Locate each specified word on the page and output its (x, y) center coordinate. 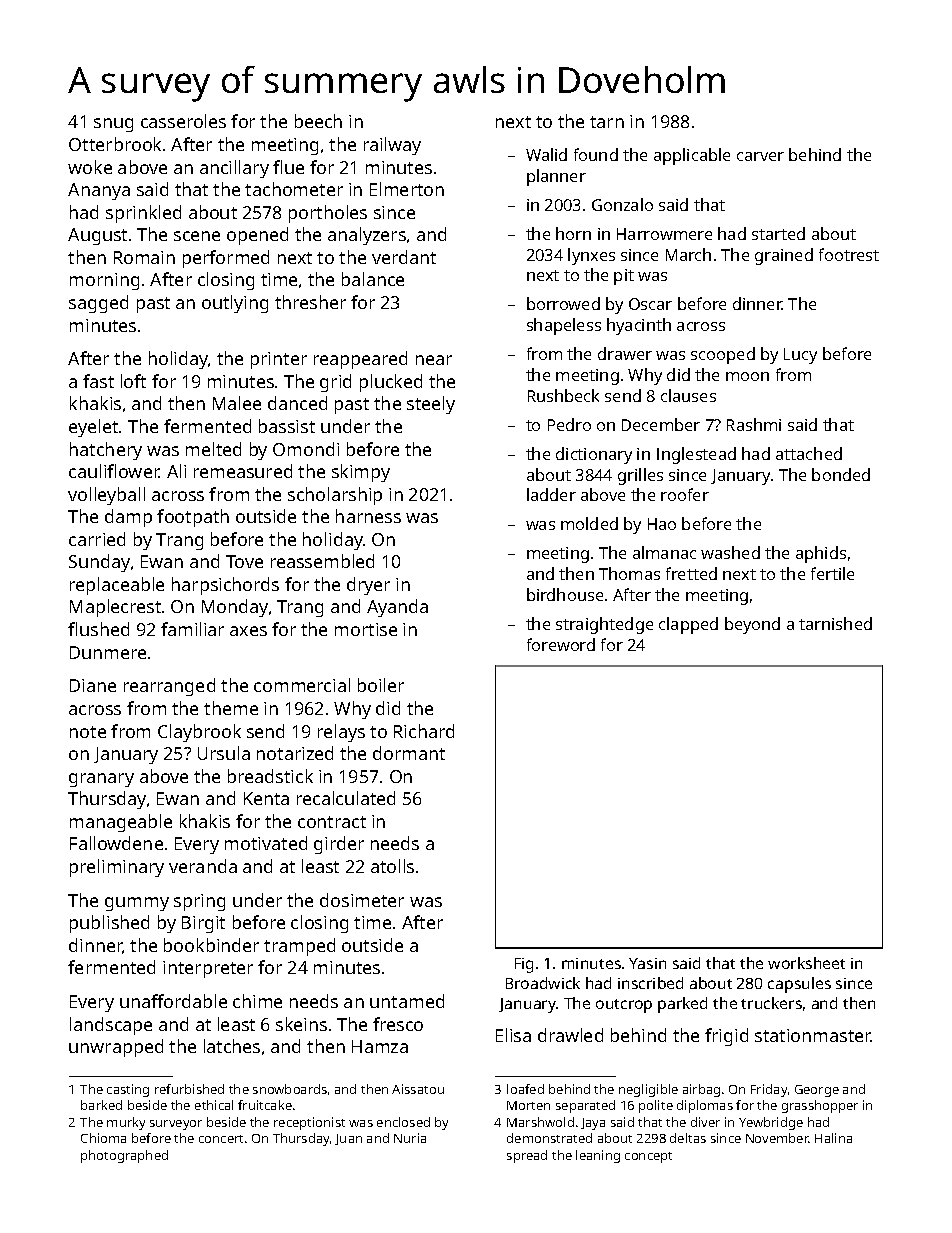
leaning (598, 1156)
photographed (124, 1156)
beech (318, 121)
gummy (137, 904)
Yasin (647, 963)
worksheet (806, 963)
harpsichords (225, 586)
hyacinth (639, 326)
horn (573, 233)
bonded (841, 474)
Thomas (629, 573)
